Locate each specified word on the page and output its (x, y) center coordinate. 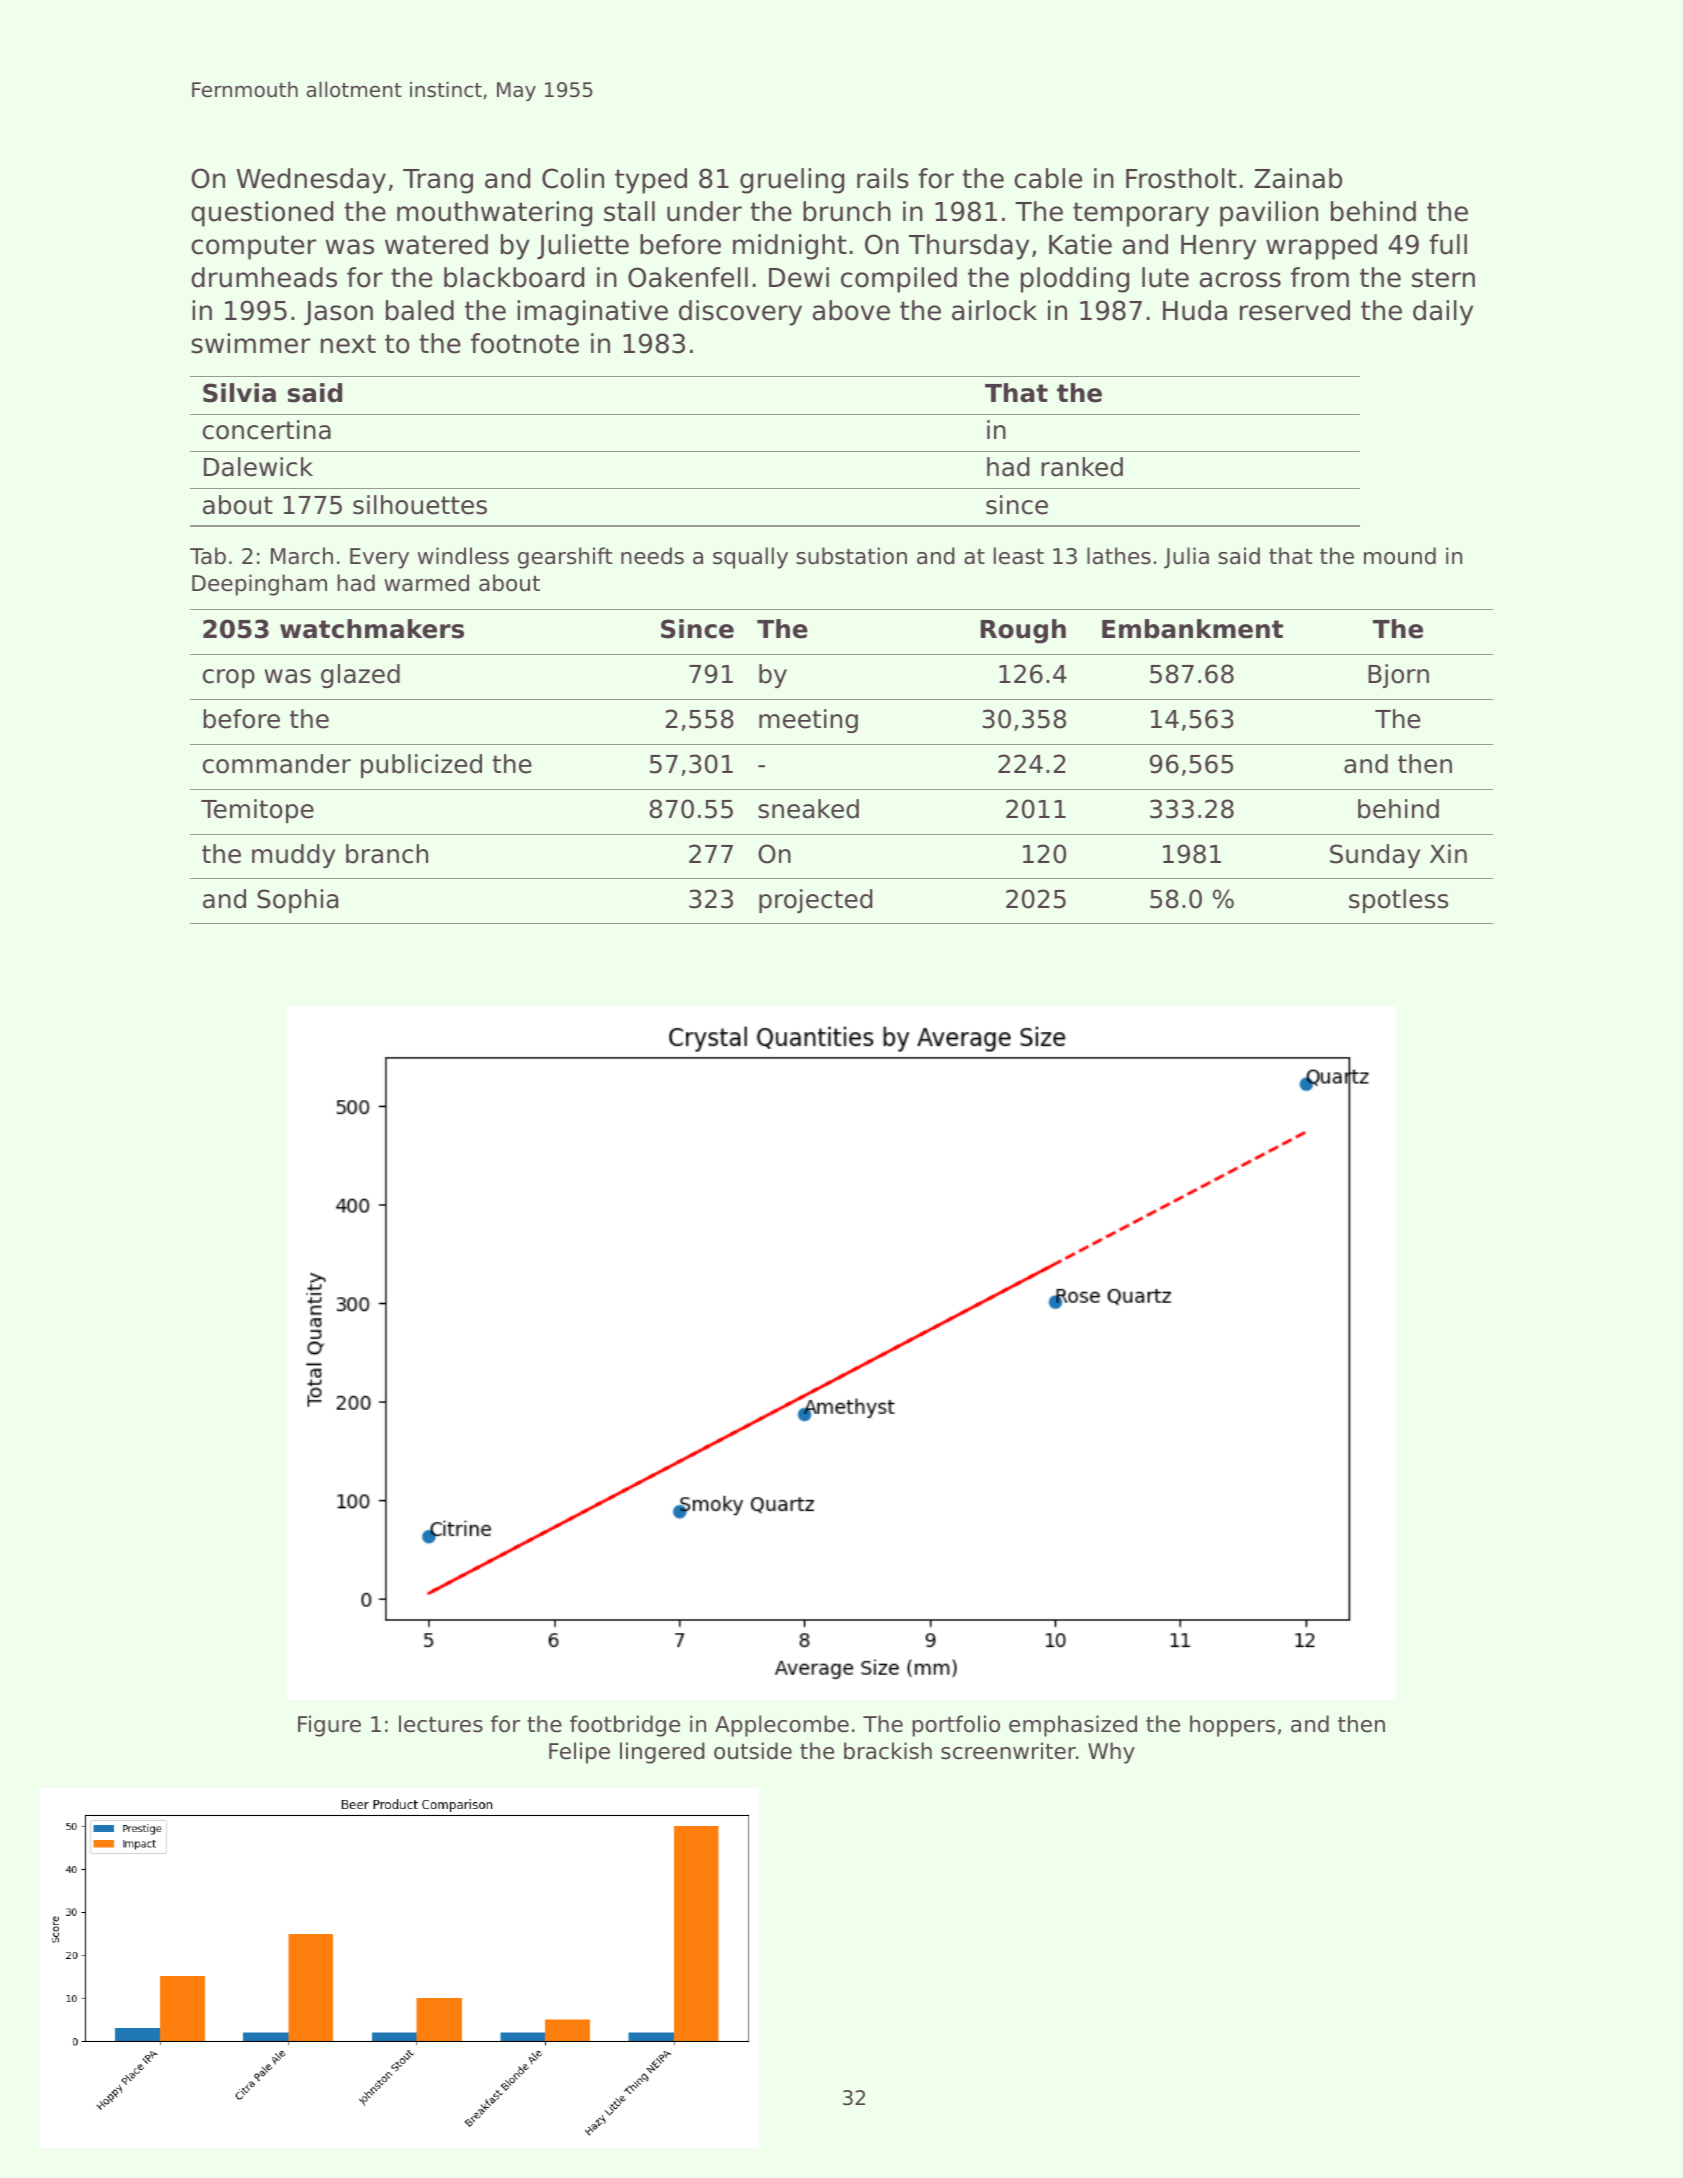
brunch (847, 211)
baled (420, 310)
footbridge (625, 1726)
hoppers (1232, 1726)
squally (750, 558)
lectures (441, 1724)
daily (1443, 313)
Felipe (579, 1753)
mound (1400, 556)
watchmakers (372, 629)
